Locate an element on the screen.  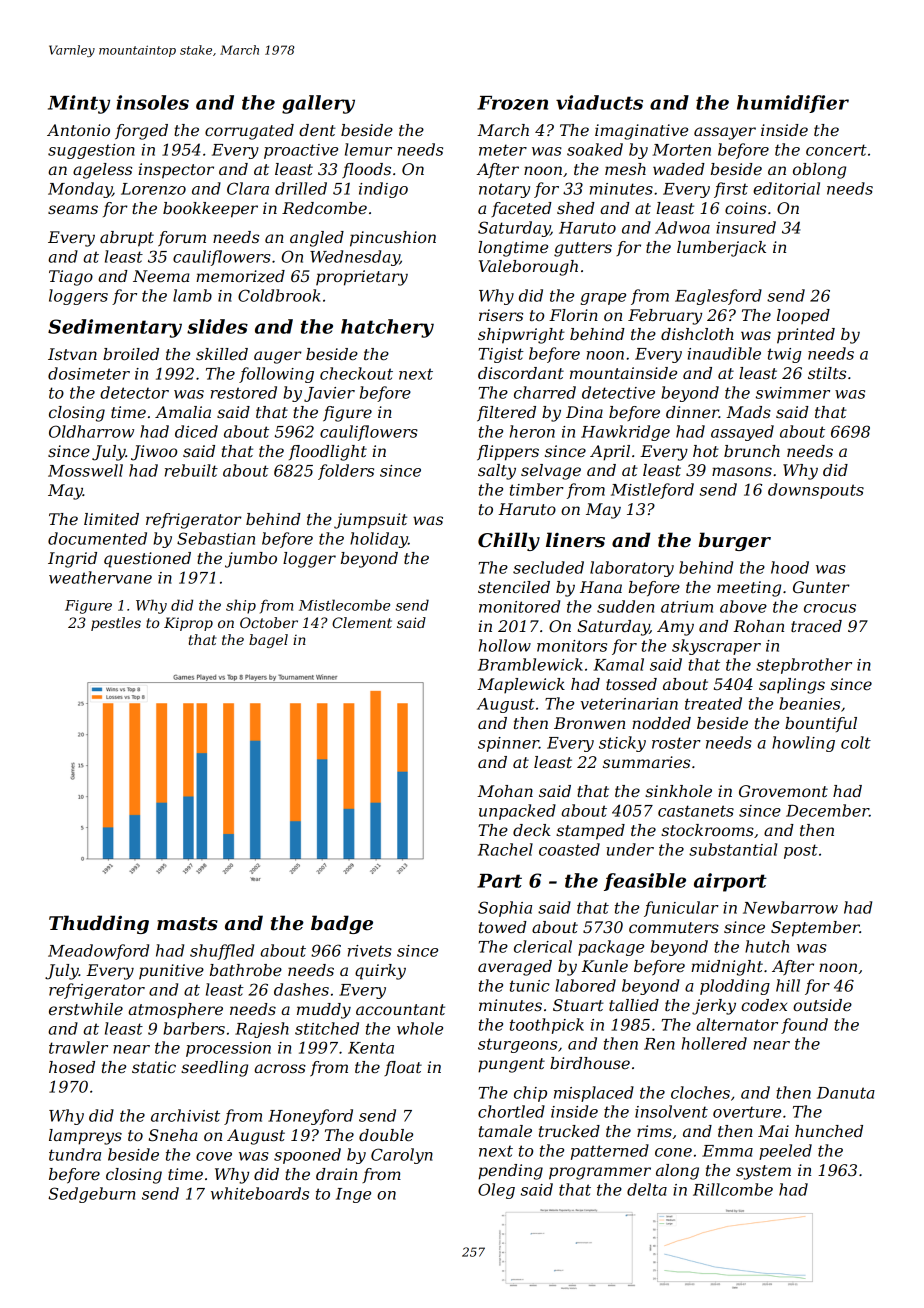
Mosswell is located at coordinates (85, 470).
